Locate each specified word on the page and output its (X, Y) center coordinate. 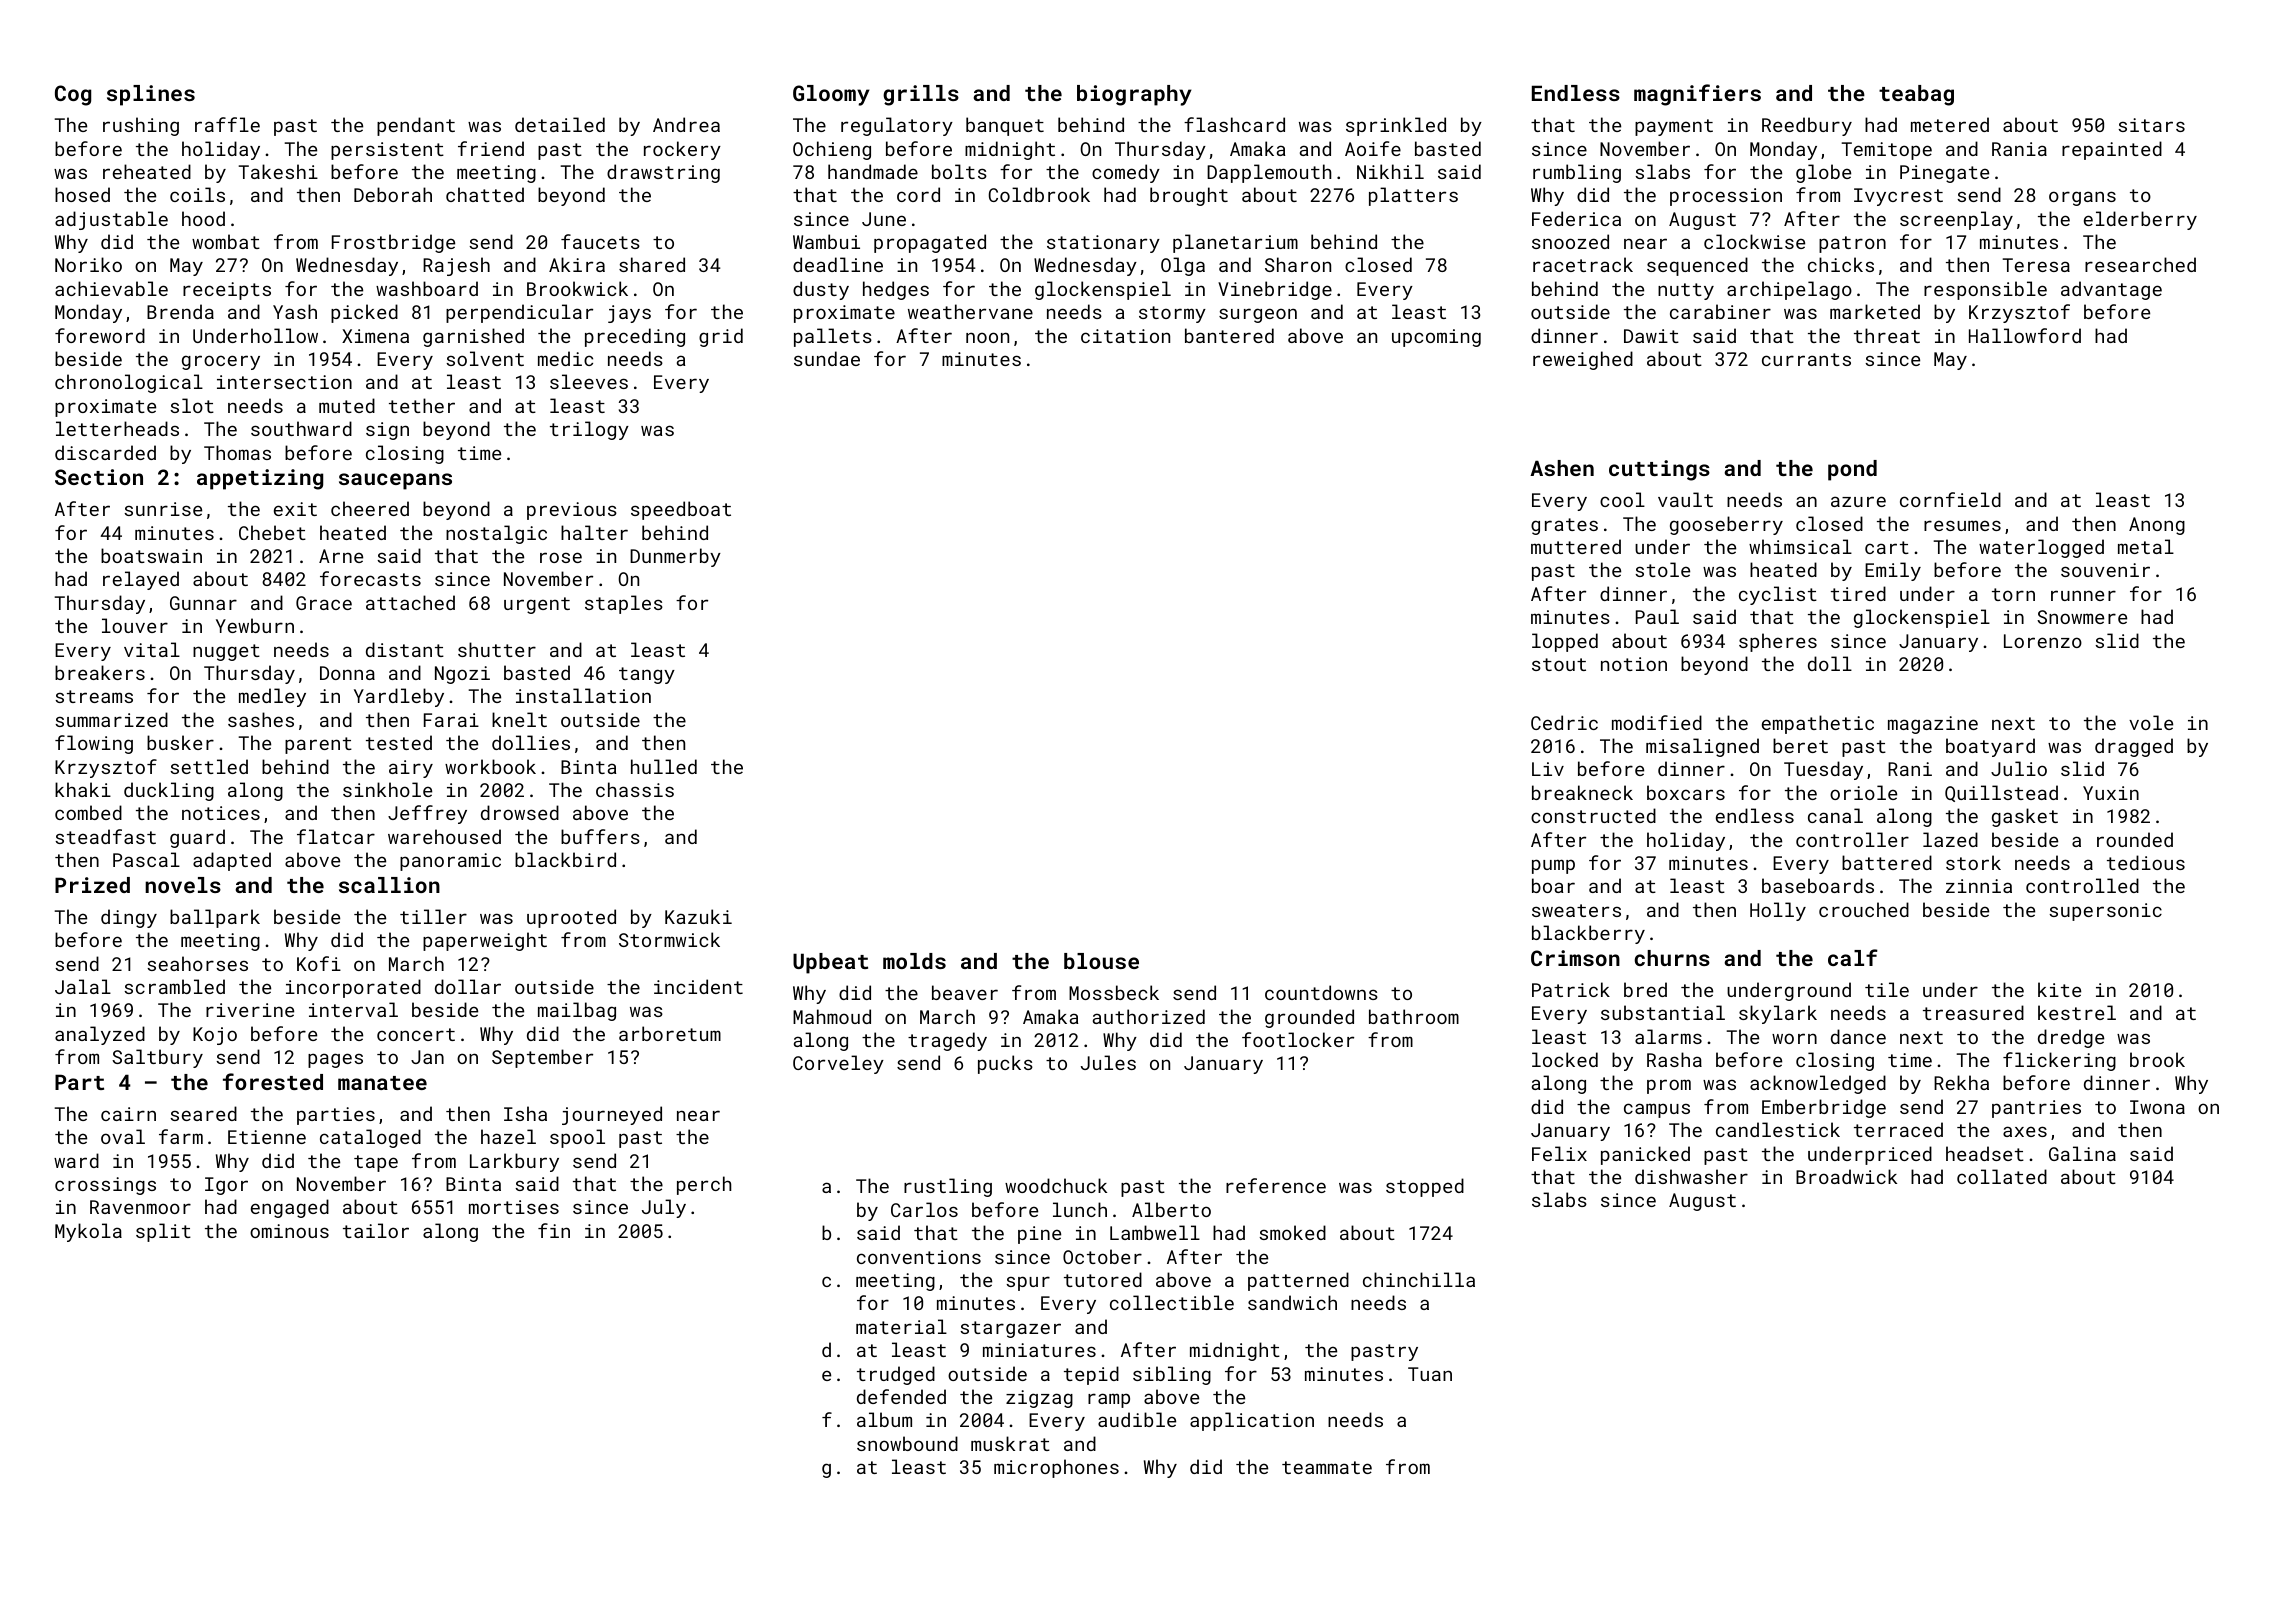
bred (1645, 989)
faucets (600, 241)
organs (2082, 198)
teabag (1916, 95)
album (884, 1419)
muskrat (1010, 1443)
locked (1565, 1059)
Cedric (1564, 722)
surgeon (1258, 315)
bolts (959, 171)
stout (1559, 664)
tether (422, 405)
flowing (94, 744)
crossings (105, 1186)
